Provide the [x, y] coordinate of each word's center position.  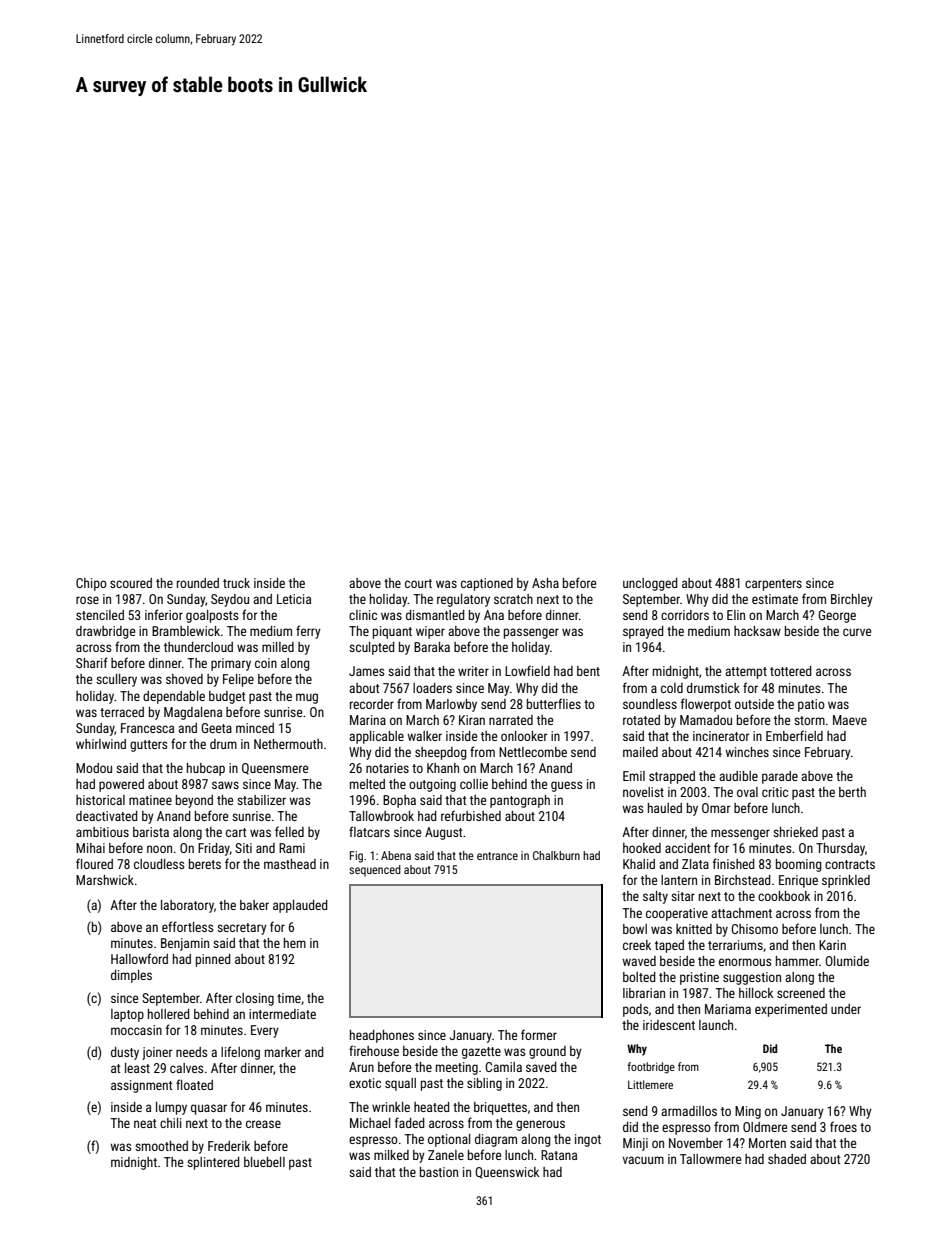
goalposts [212, 616]
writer [473, 671]
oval [747, 792]
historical [100, 800]
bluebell [264, 1162]
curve [857, 632]
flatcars [369, 831]
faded [410, 1122]
